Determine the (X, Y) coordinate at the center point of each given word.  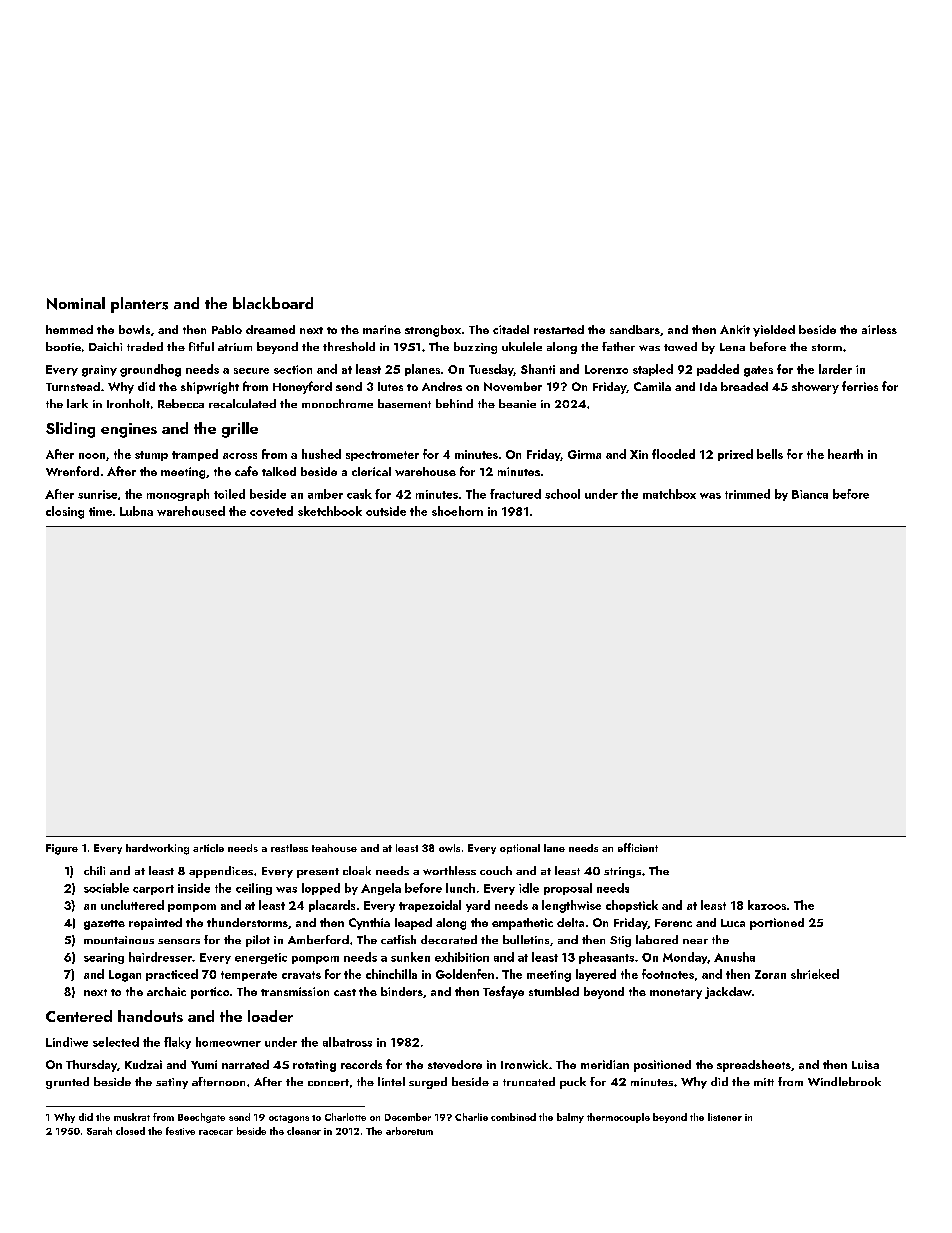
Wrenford (72, 471)
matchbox (669, 494)
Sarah (99, 1131)
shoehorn (457, 511)
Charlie (471, 1117)
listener (725, 1117)
